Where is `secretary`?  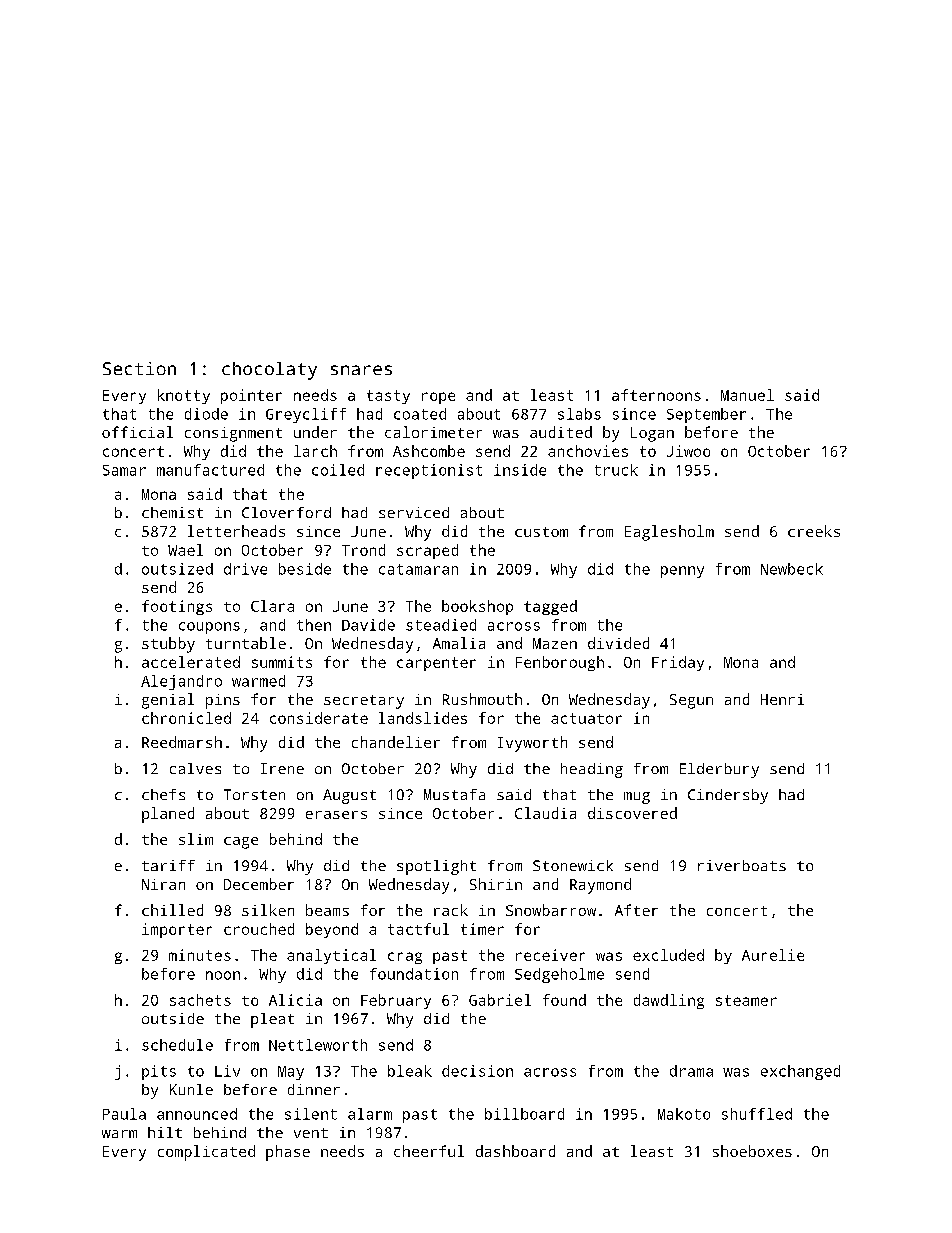
secretary is located at coordinates (364, 702).
